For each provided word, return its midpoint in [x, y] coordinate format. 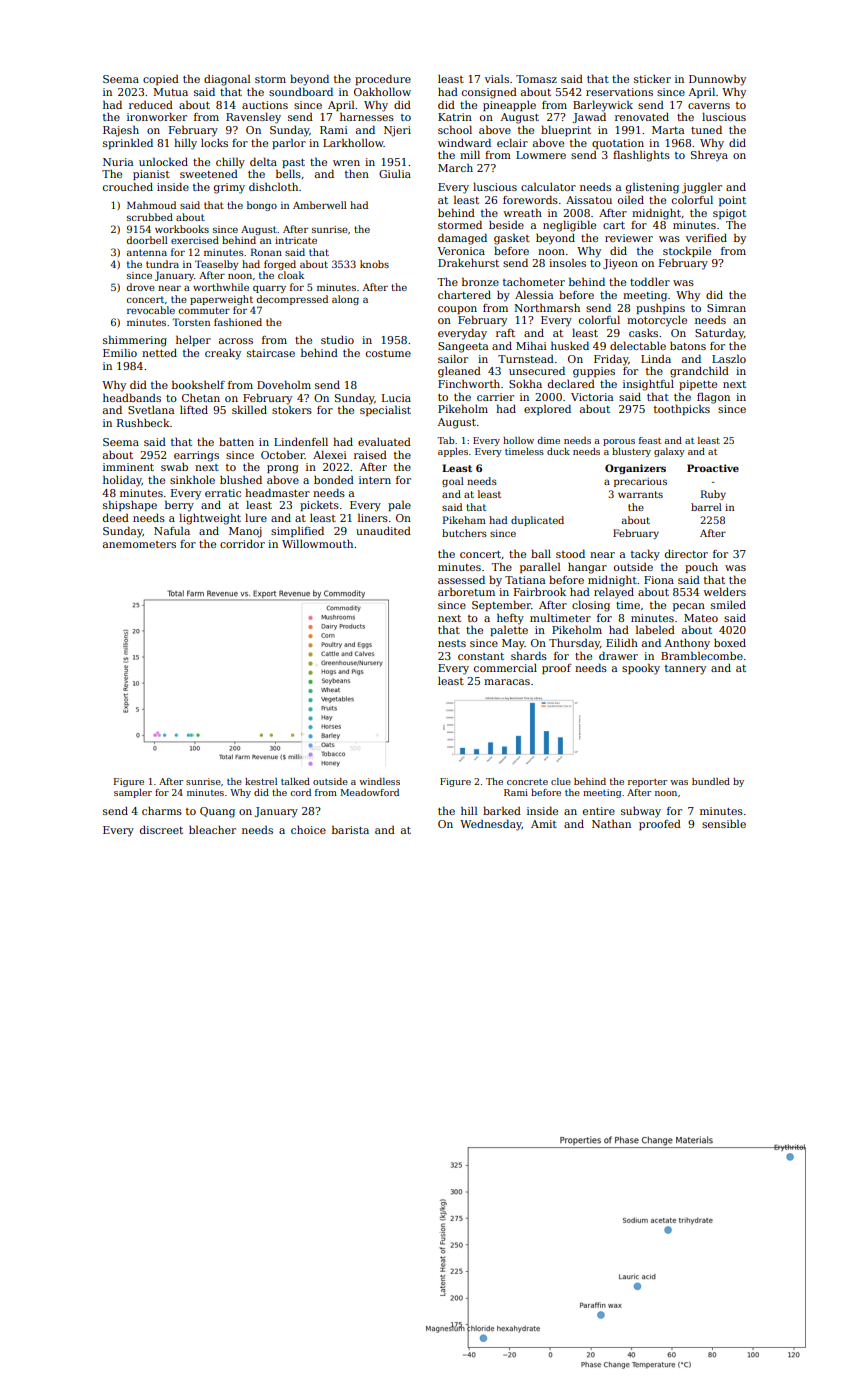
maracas [507, 682]
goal [453, 482]
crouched [128, 186]
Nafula [172, 530]
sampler [133, 793]
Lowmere [541, 155]
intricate [296, 240]
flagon [713, 398]
